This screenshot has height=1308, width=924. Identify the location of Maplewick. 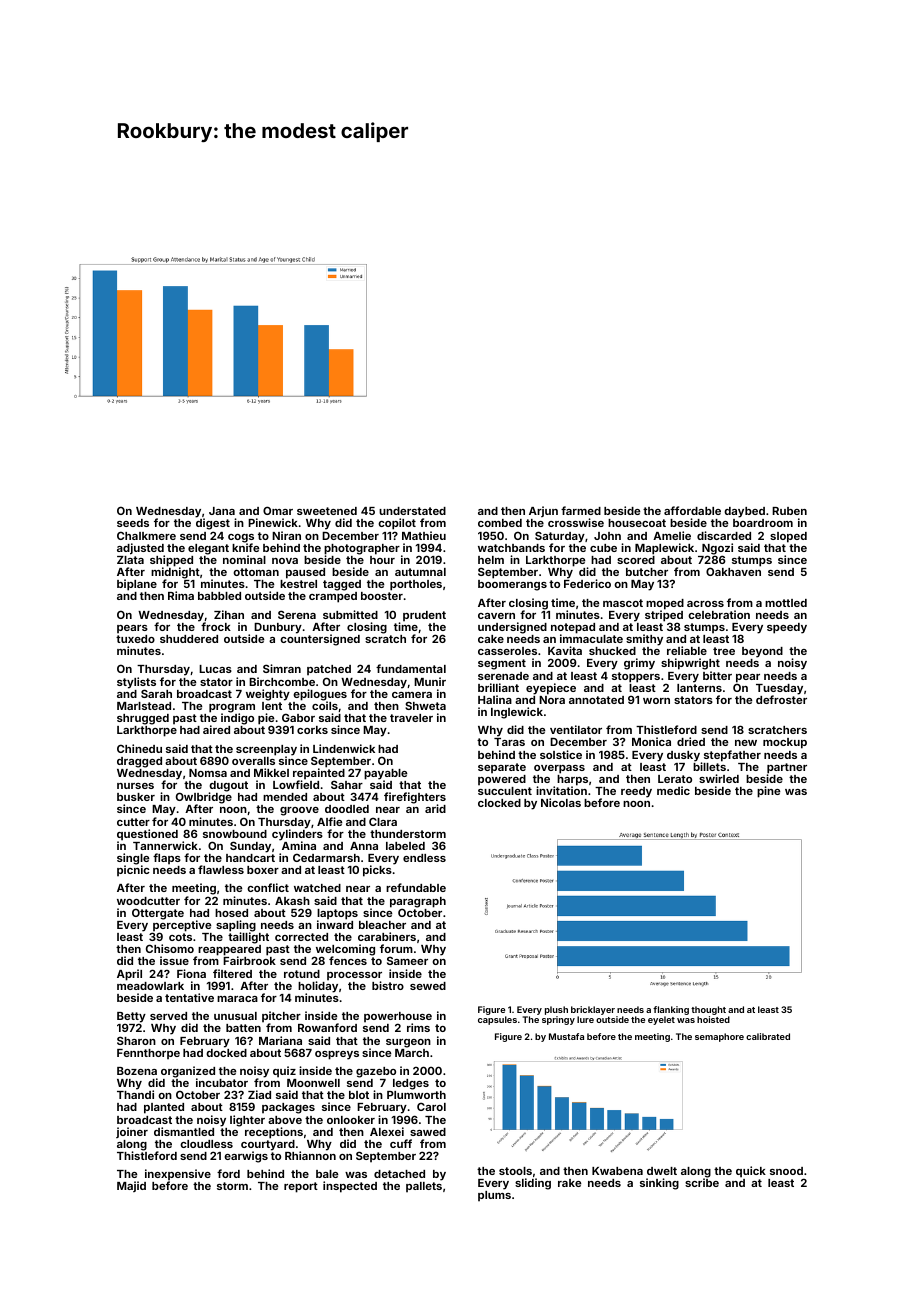
(664, 549).
